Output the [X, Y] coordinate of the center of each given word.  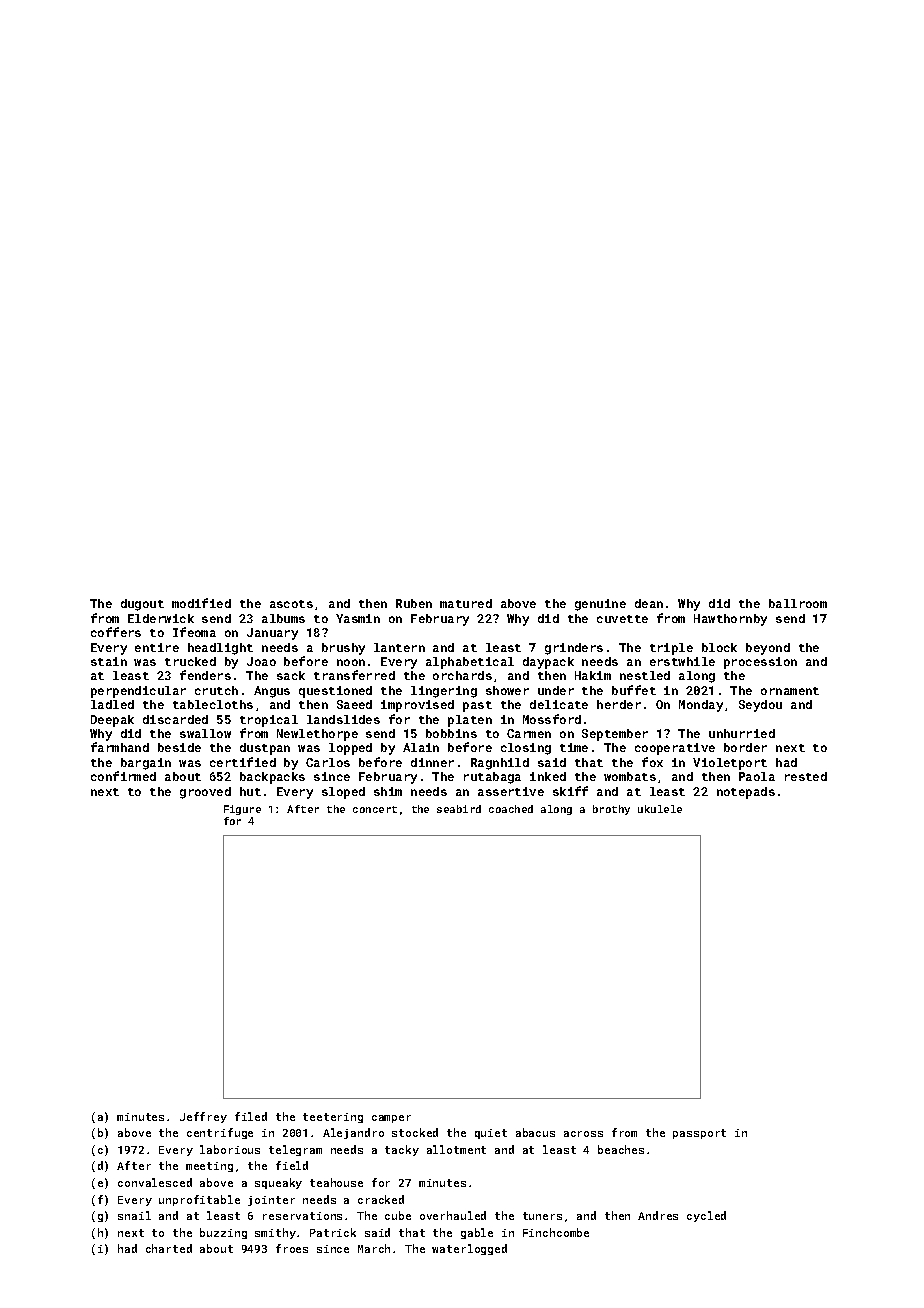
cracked [381, 1199]
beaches [621, 1149]
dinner [432, 762]
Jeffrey [203, 1117]
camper [391, 1119]
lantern [399, 647]
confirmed [123, 776]
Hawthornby [730, 620]
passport [699, 1134]
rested [806, 776]
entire [157, 647]
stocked [415, 1132]
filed [251, 1116]
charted [169, 1248]
